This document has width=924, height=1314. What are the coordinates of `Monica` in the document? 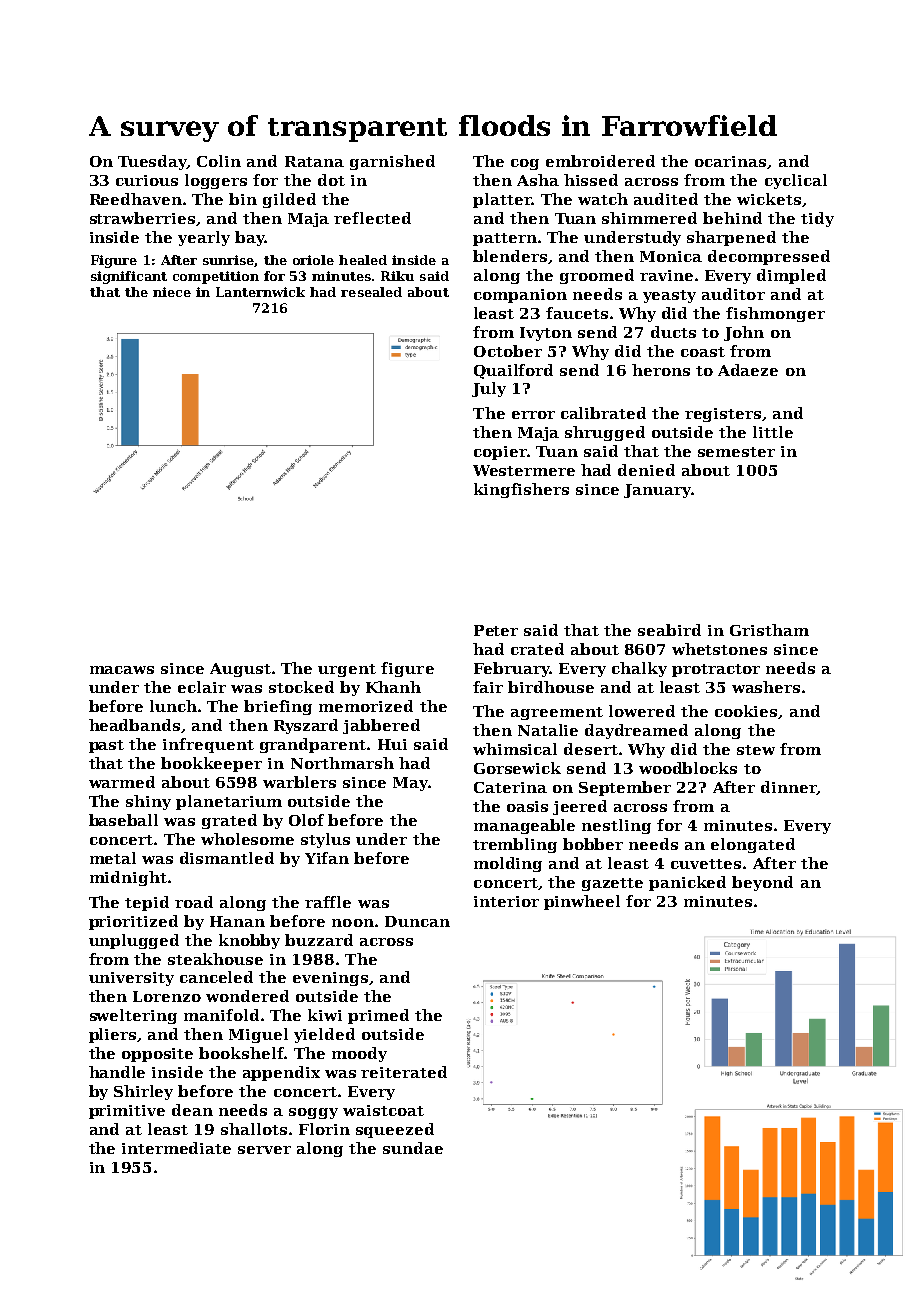 It's located at (671, 256).
